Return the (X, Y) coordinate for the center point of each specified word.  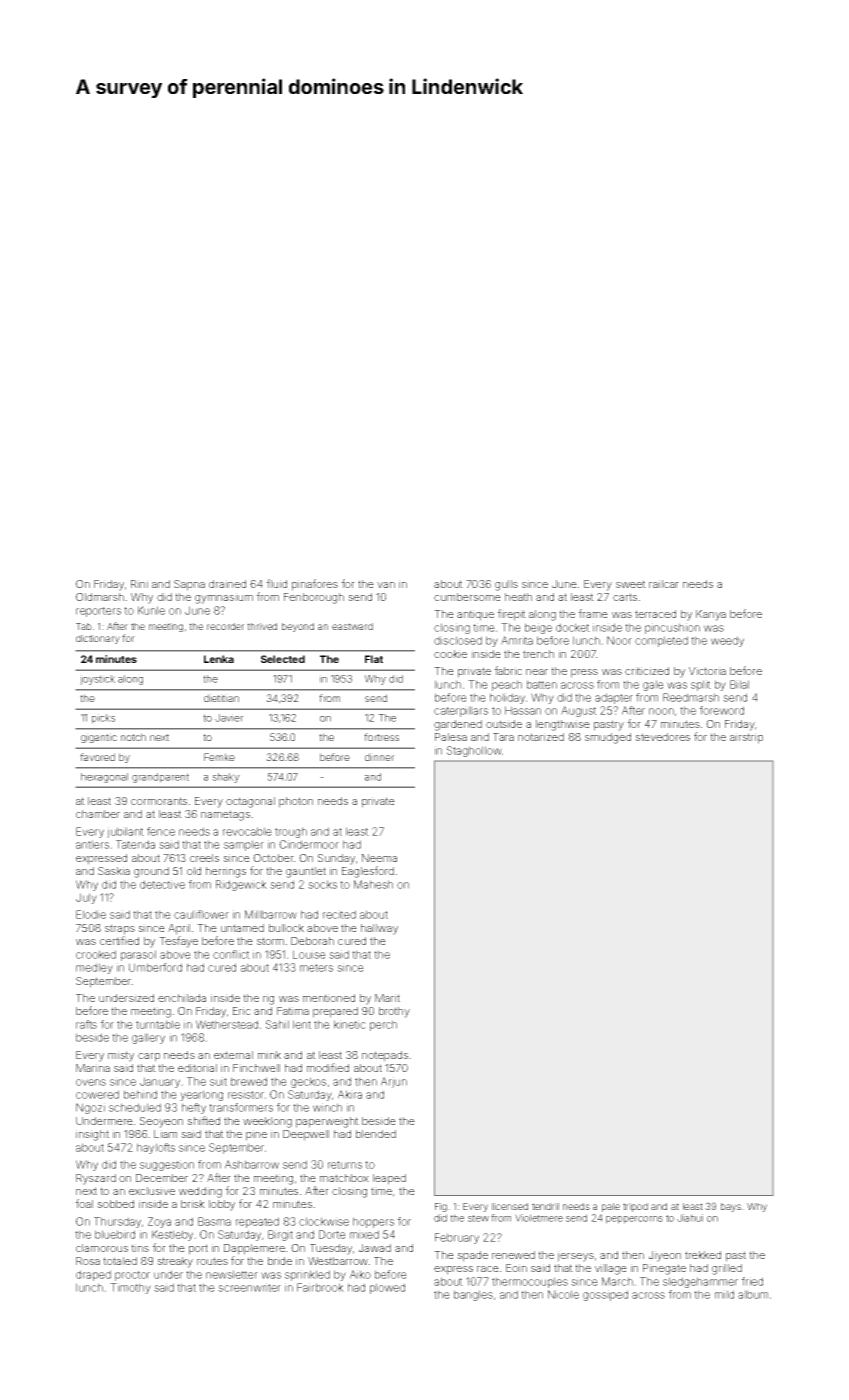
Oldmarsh (100, 597)
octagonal (250, 802)
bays (731, 1207)
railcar (664, 584)
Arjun (394, 1082)
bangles (473, 1295)
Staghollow (474, 751)
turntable (158, 1024)
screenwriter (249, 1287)
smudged (608, 738)
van (386, 585)
